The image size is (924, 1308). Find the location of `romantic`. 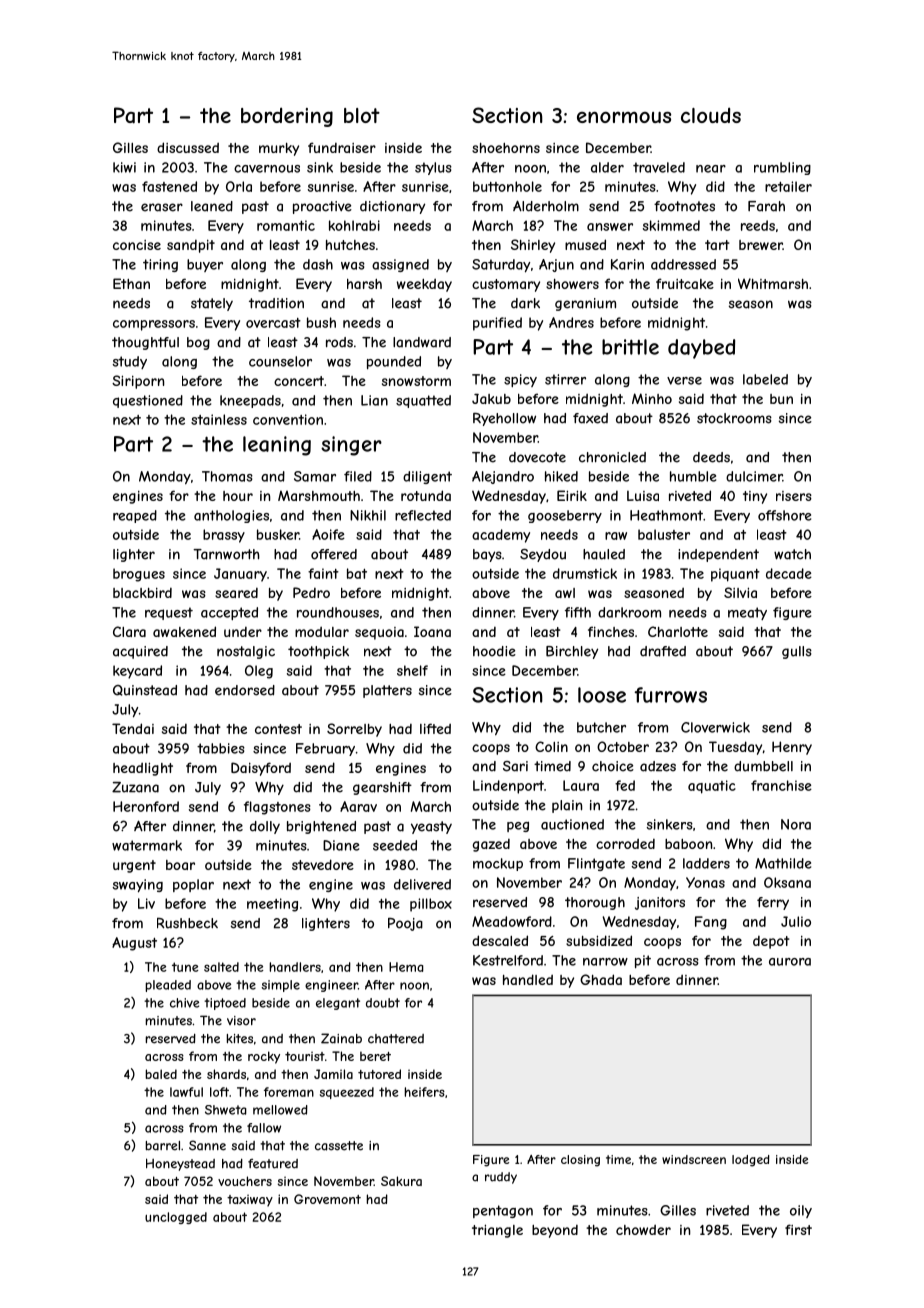

romantic is located at coordinates (286, 225).
